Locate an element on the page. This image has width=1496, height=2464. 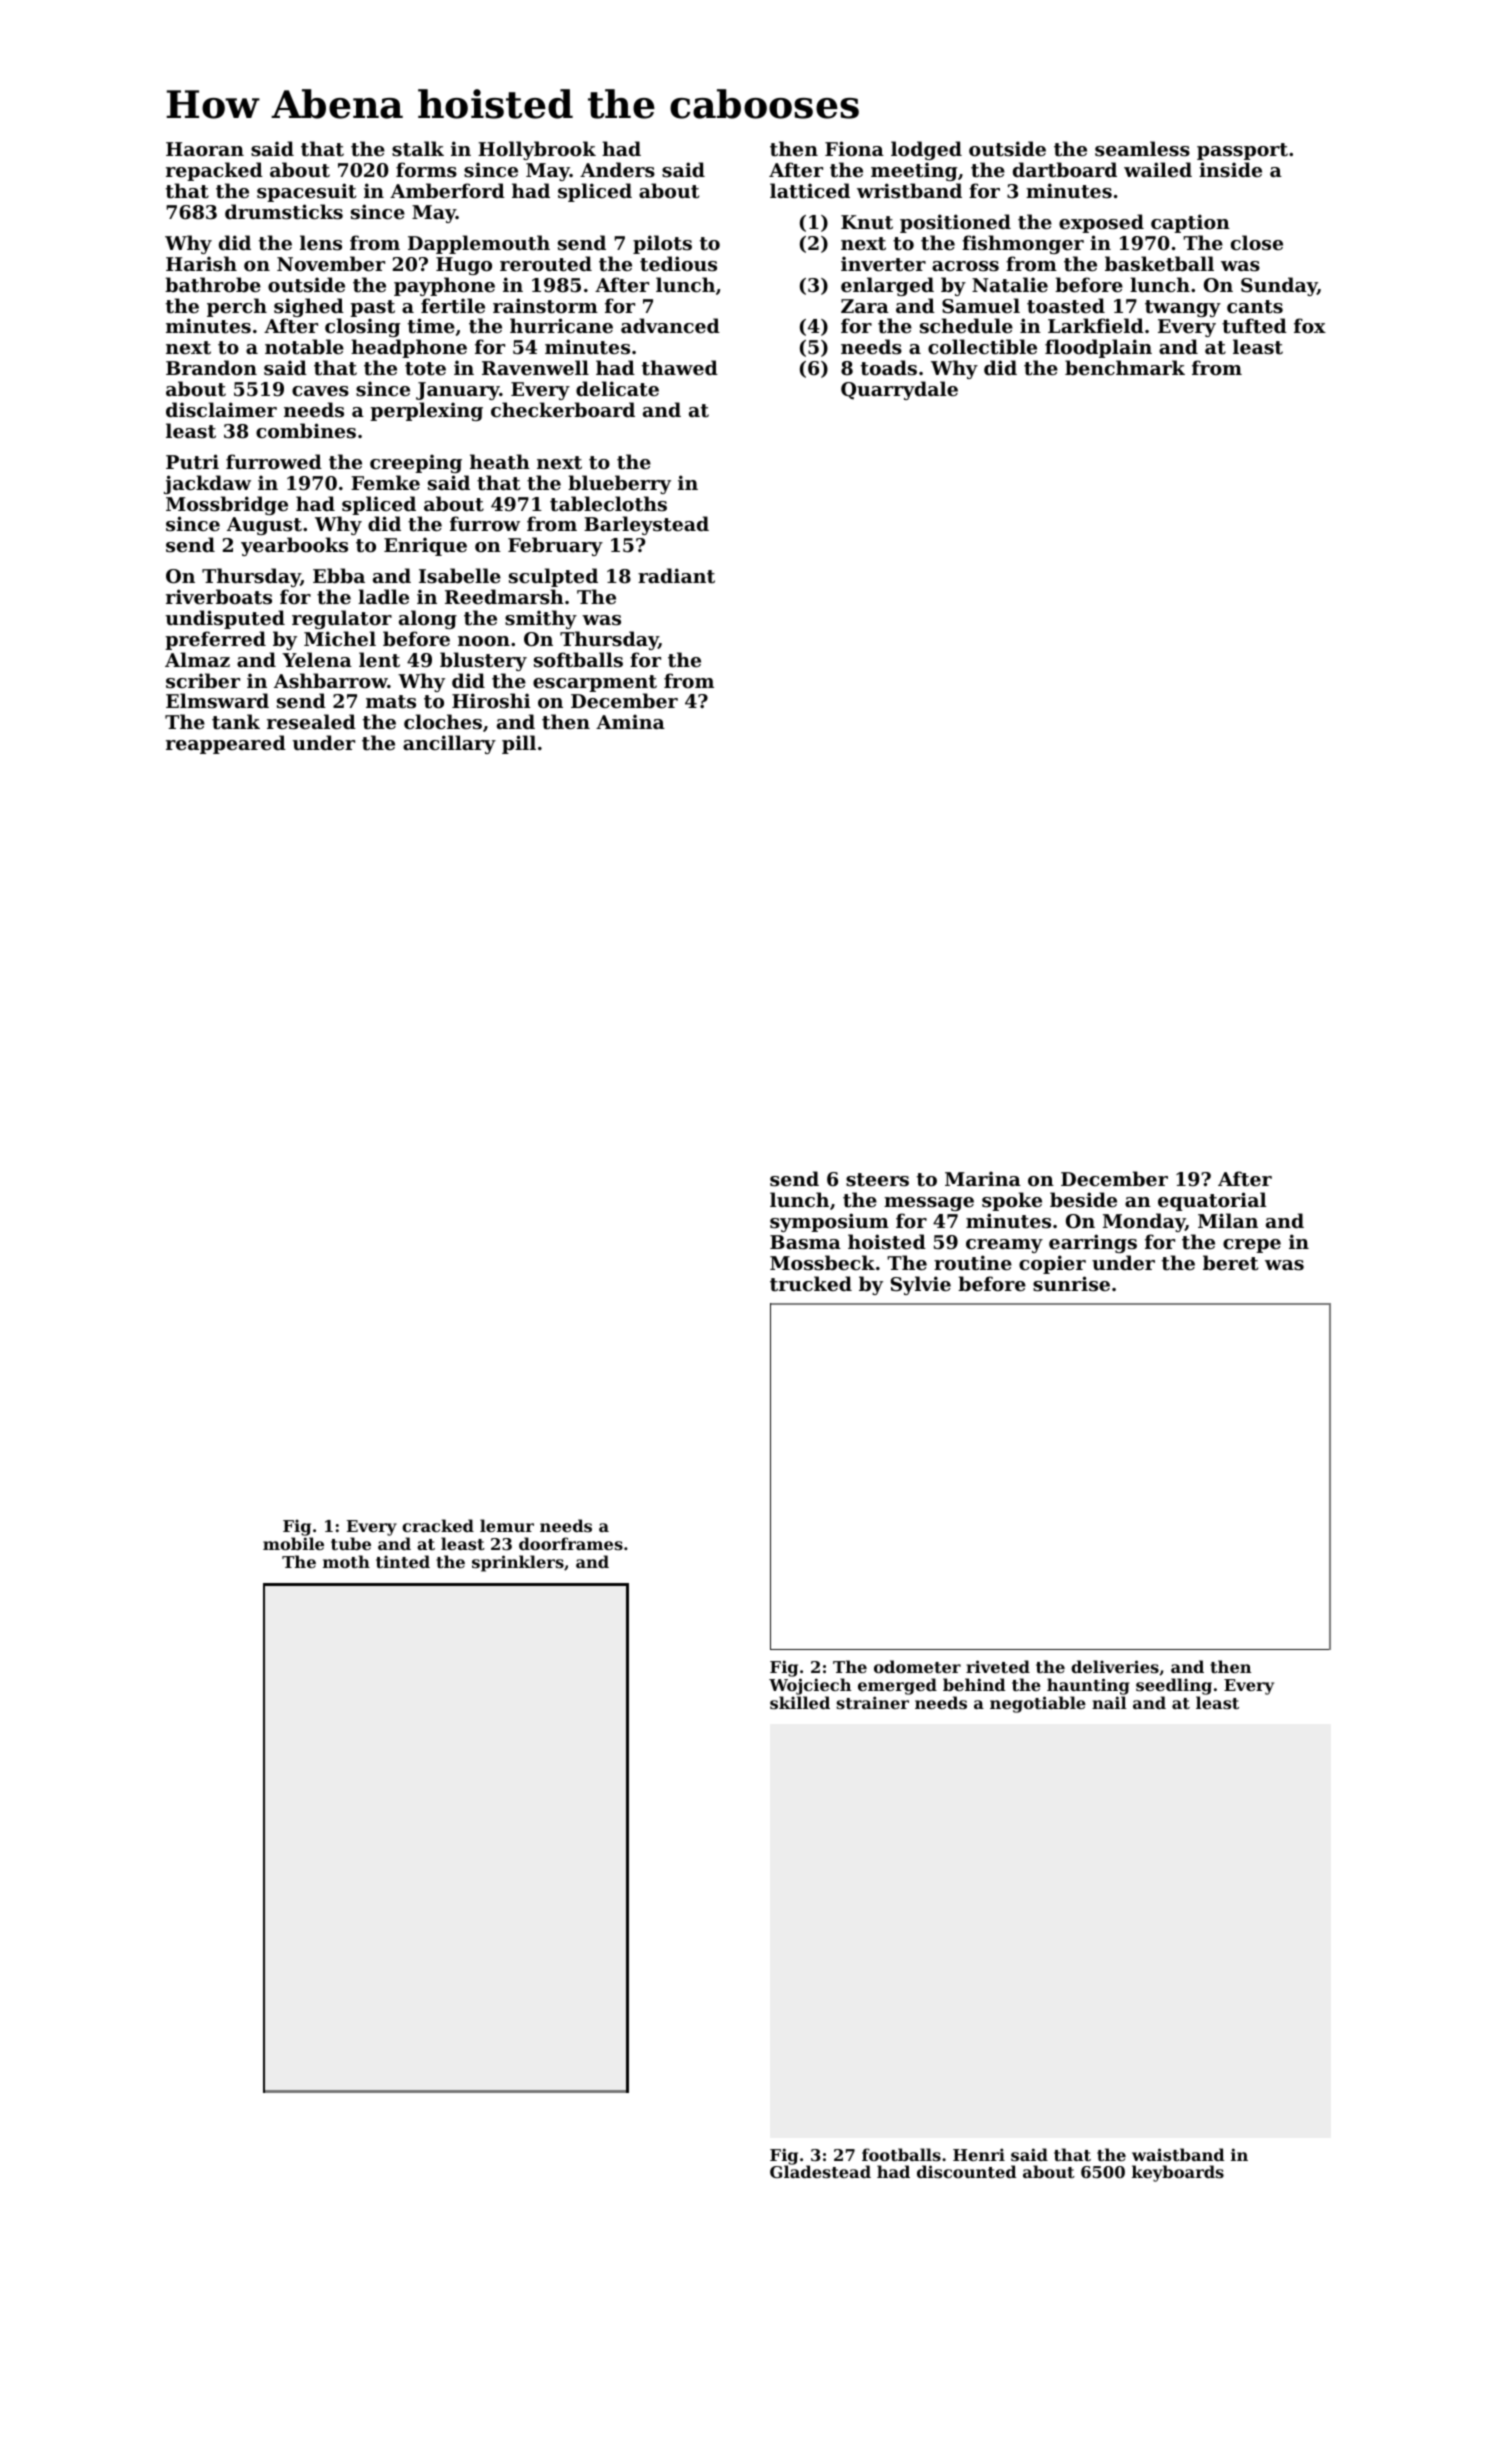
Gladestead is located at coordinates (820, 2172).
